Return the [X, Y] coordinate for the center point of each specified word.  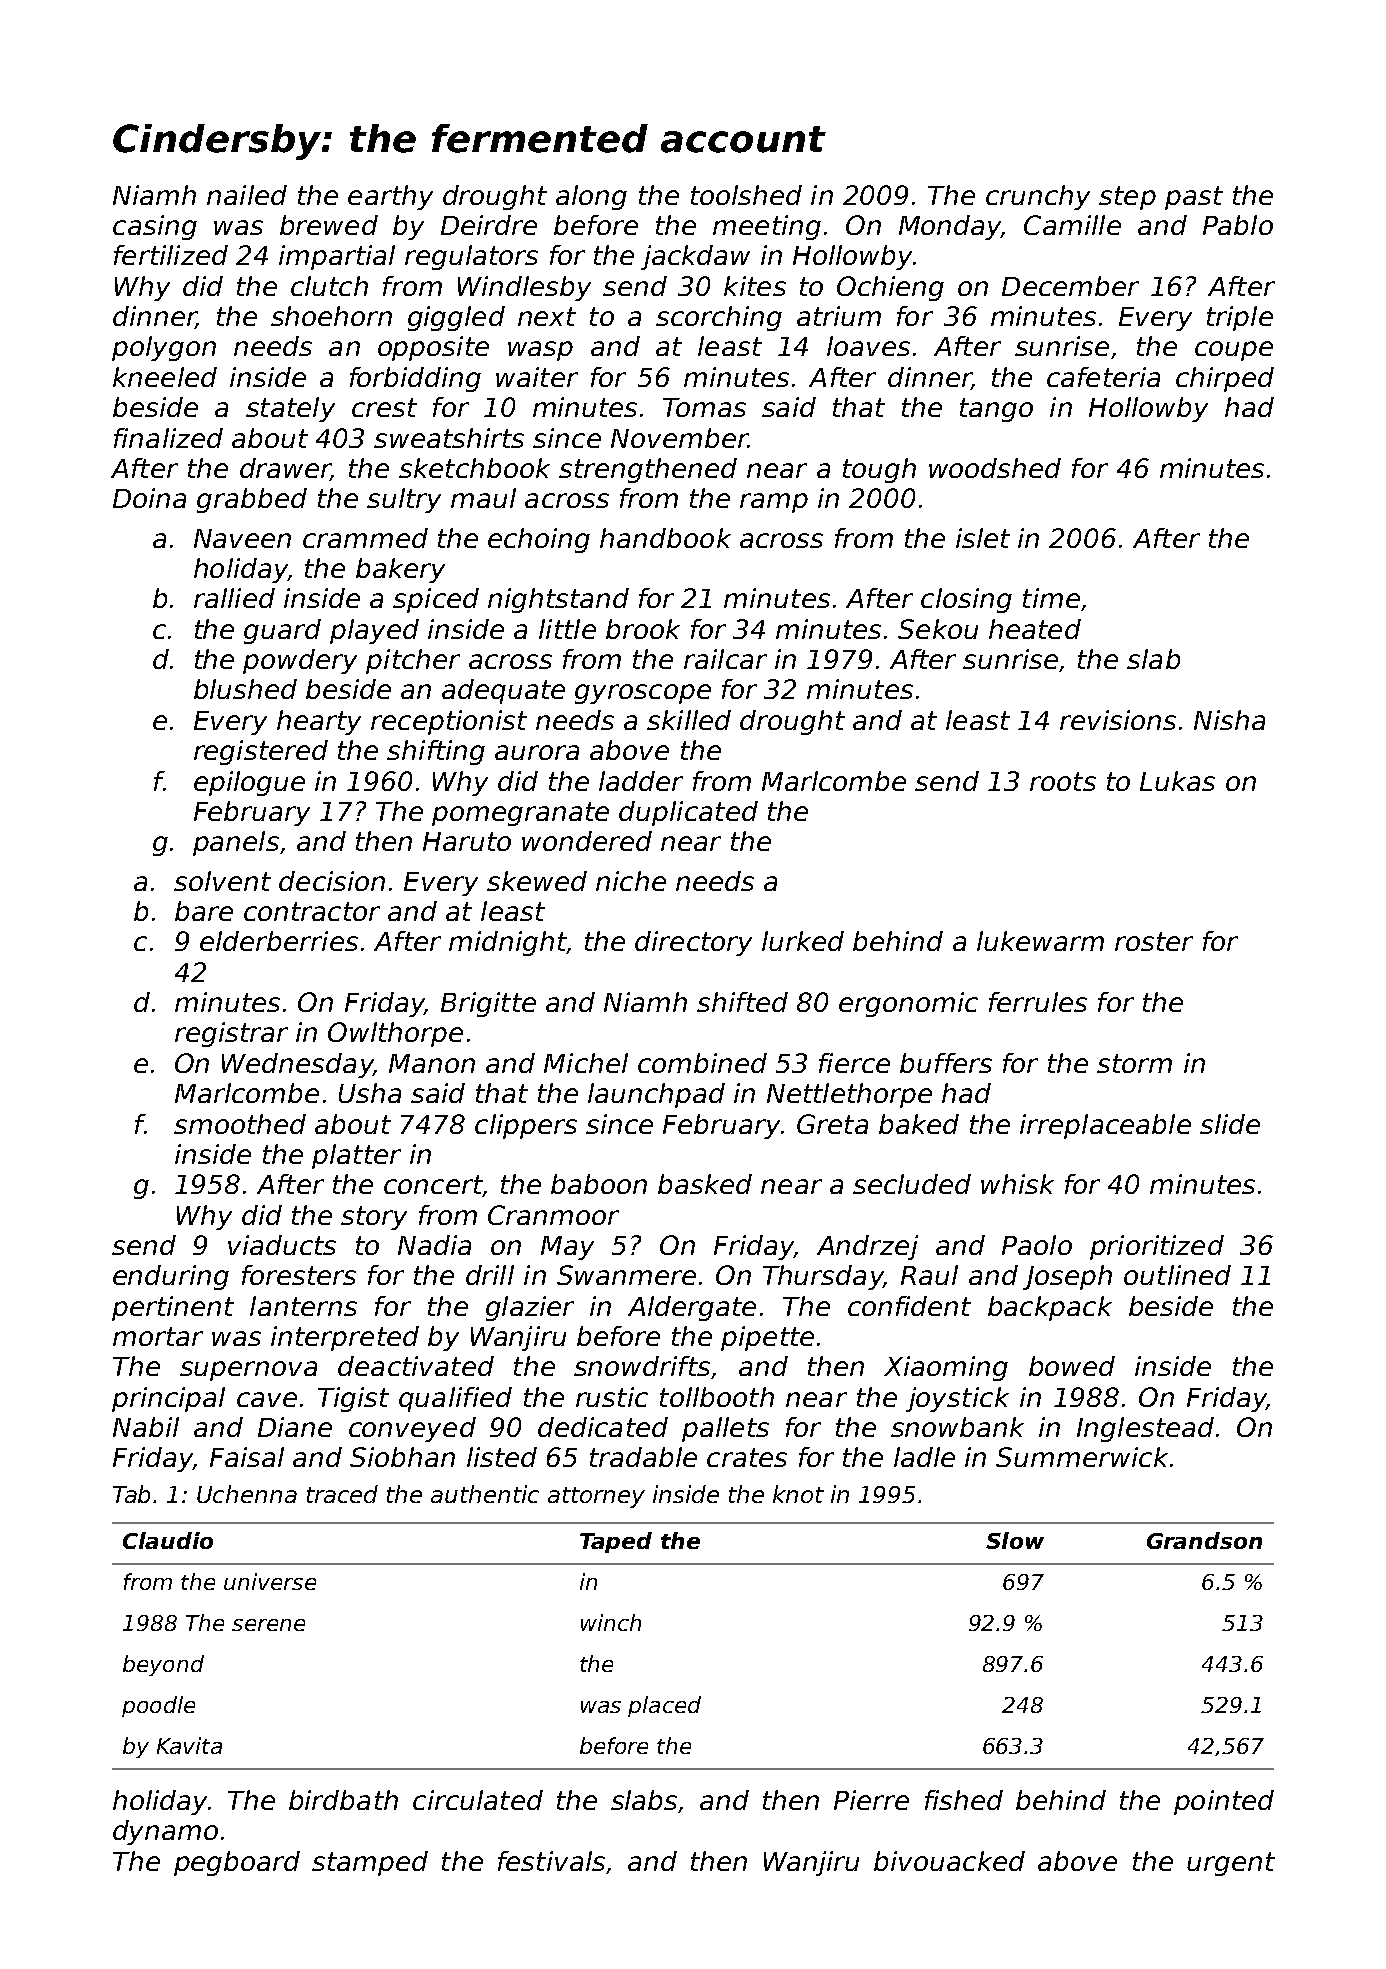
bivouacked [949, 1861]
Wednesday [297, 1065]
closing [966, 600]
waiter [537, 377]
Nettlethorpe [849, 1095]
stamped [370, 1863]
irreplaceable [1105, 1126]
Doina [149, 498]
